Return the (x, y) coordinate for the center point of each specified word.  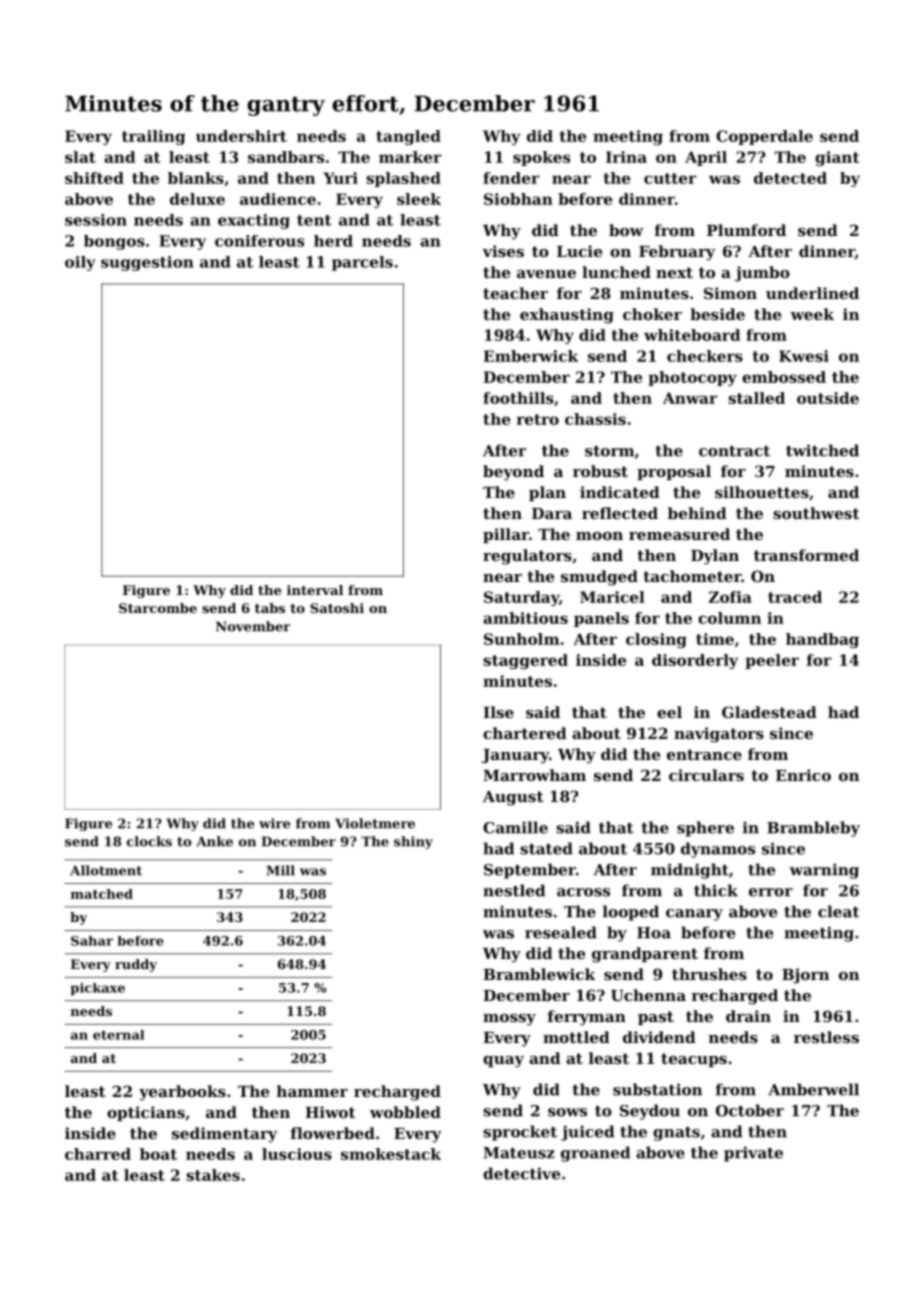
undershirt (241, 136)
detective (521, 1173)
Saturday (521, 598)
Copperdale (764, 137)
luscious (297, 1154)
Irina (626, 157)
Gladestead (769, 712)
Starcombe (158, 608)
